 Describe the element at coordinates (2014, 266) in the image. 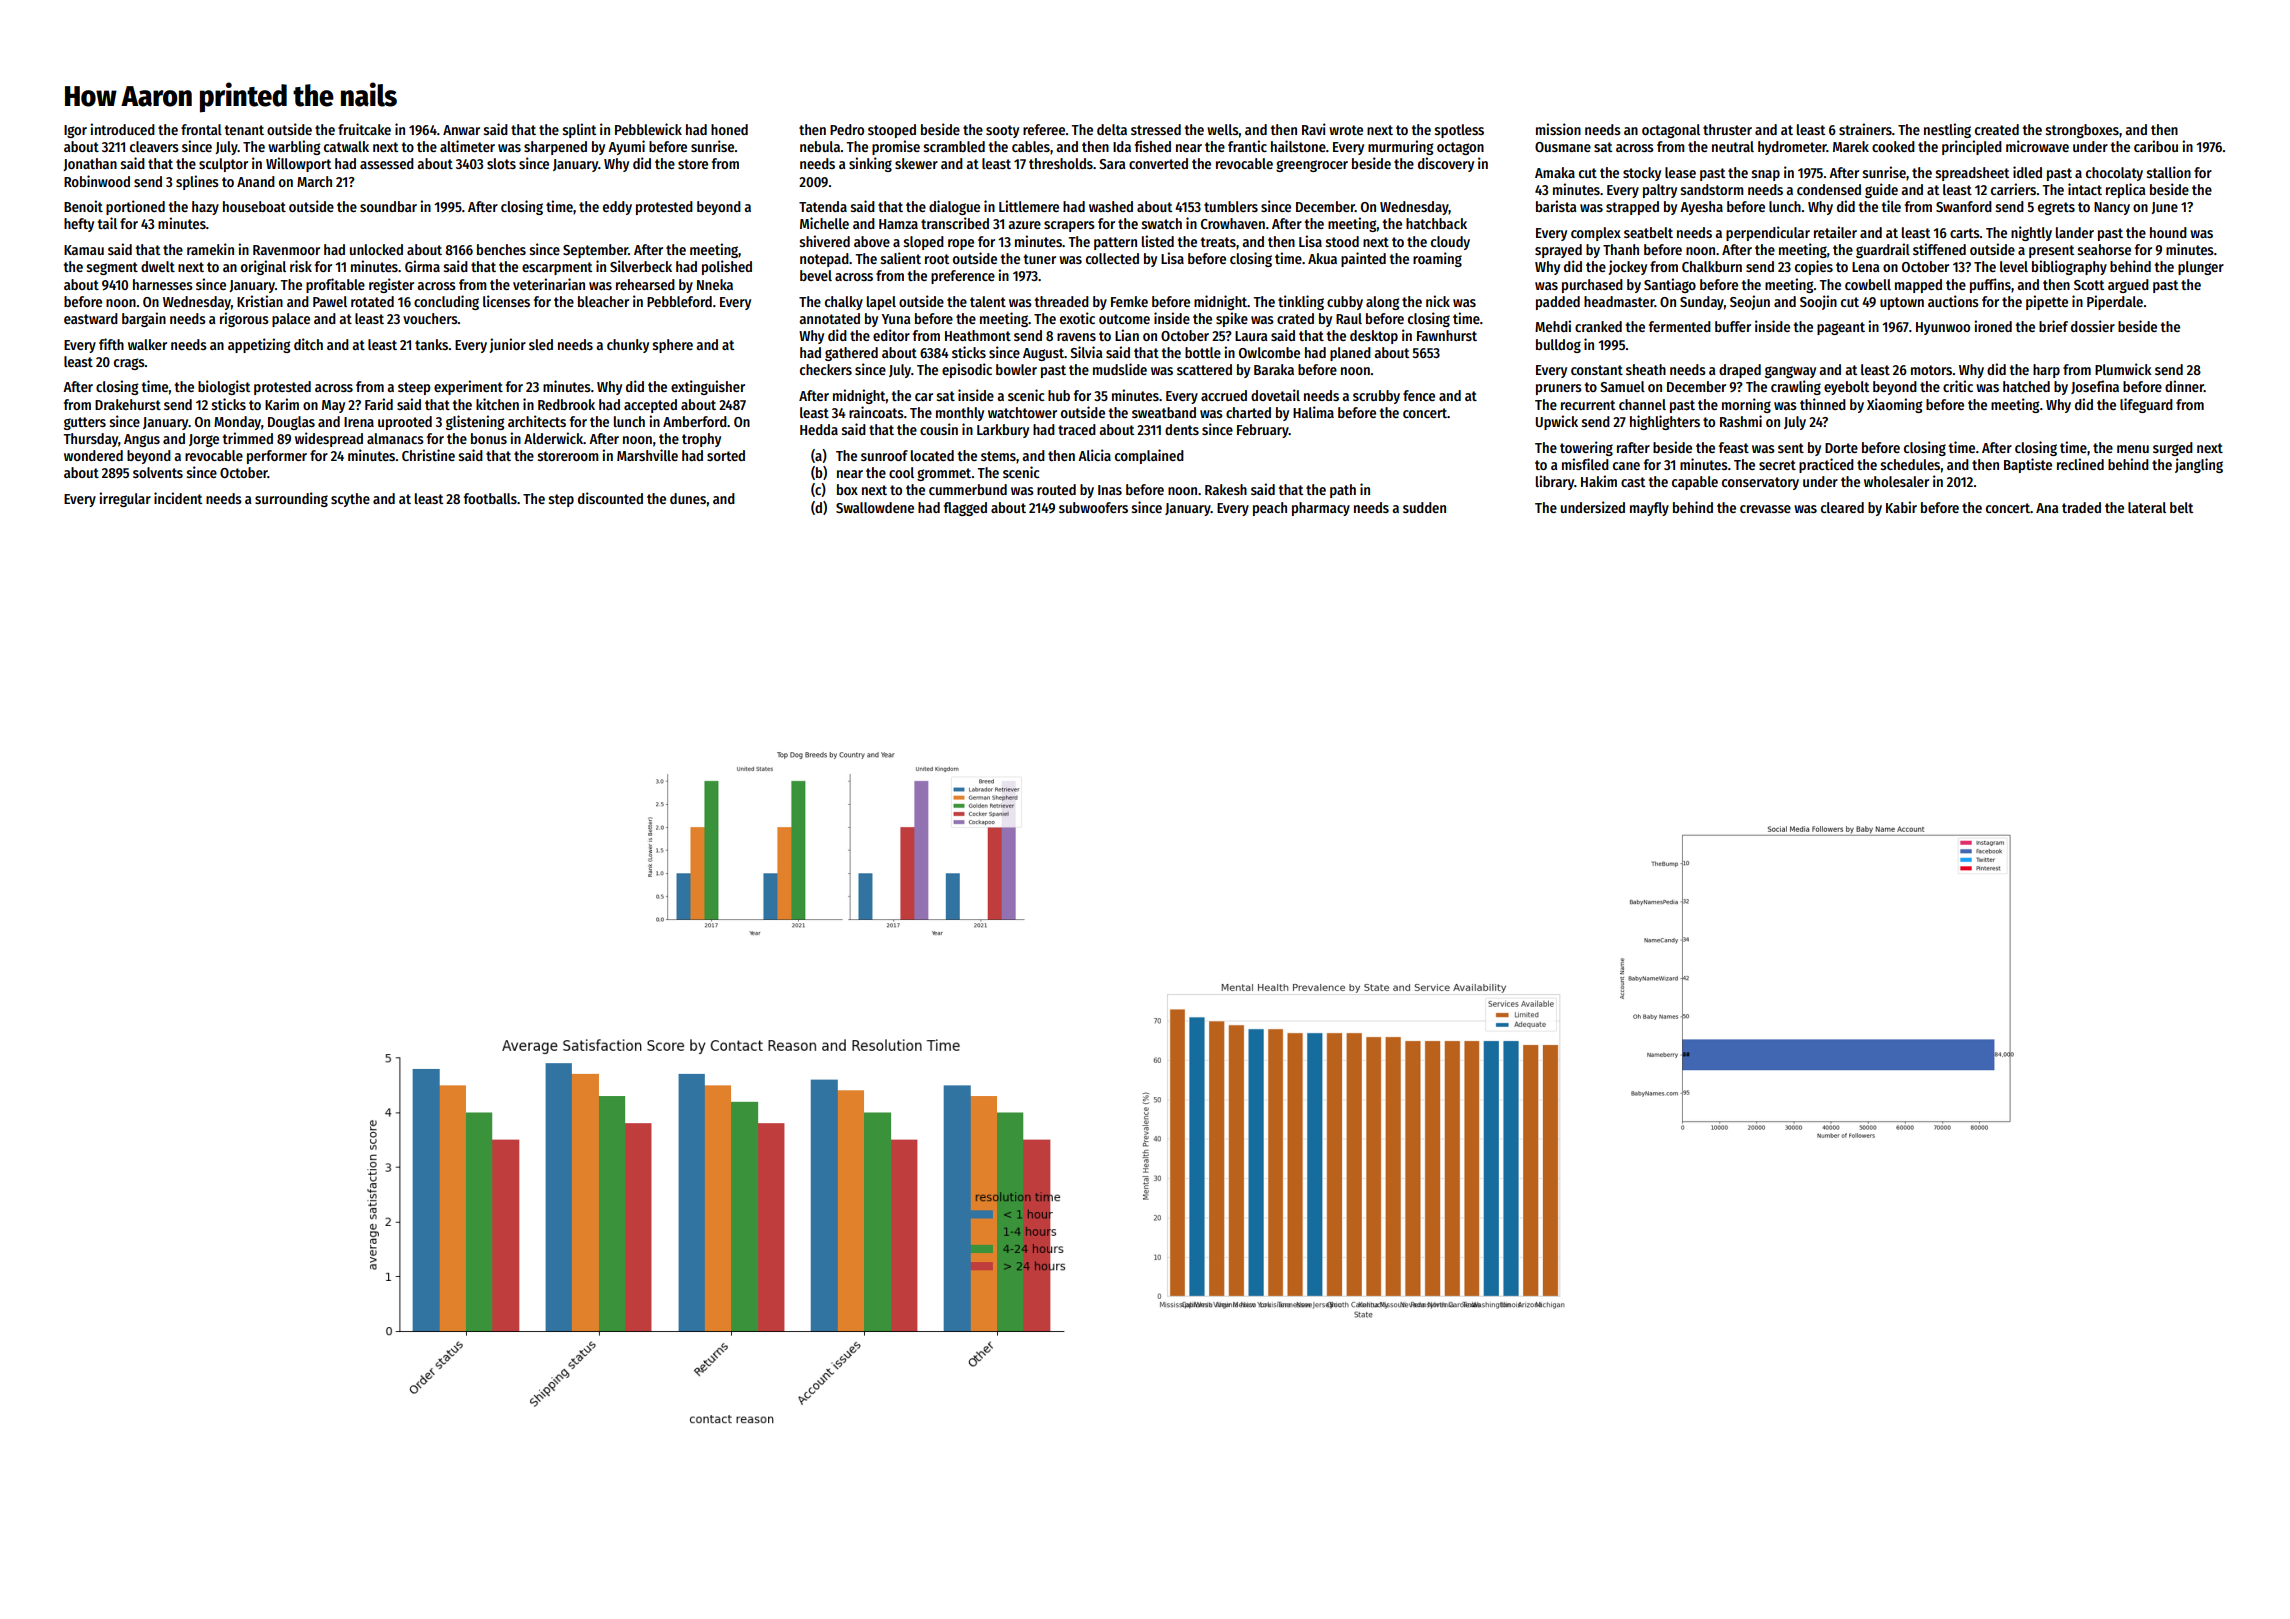

I see `level` at that location.
